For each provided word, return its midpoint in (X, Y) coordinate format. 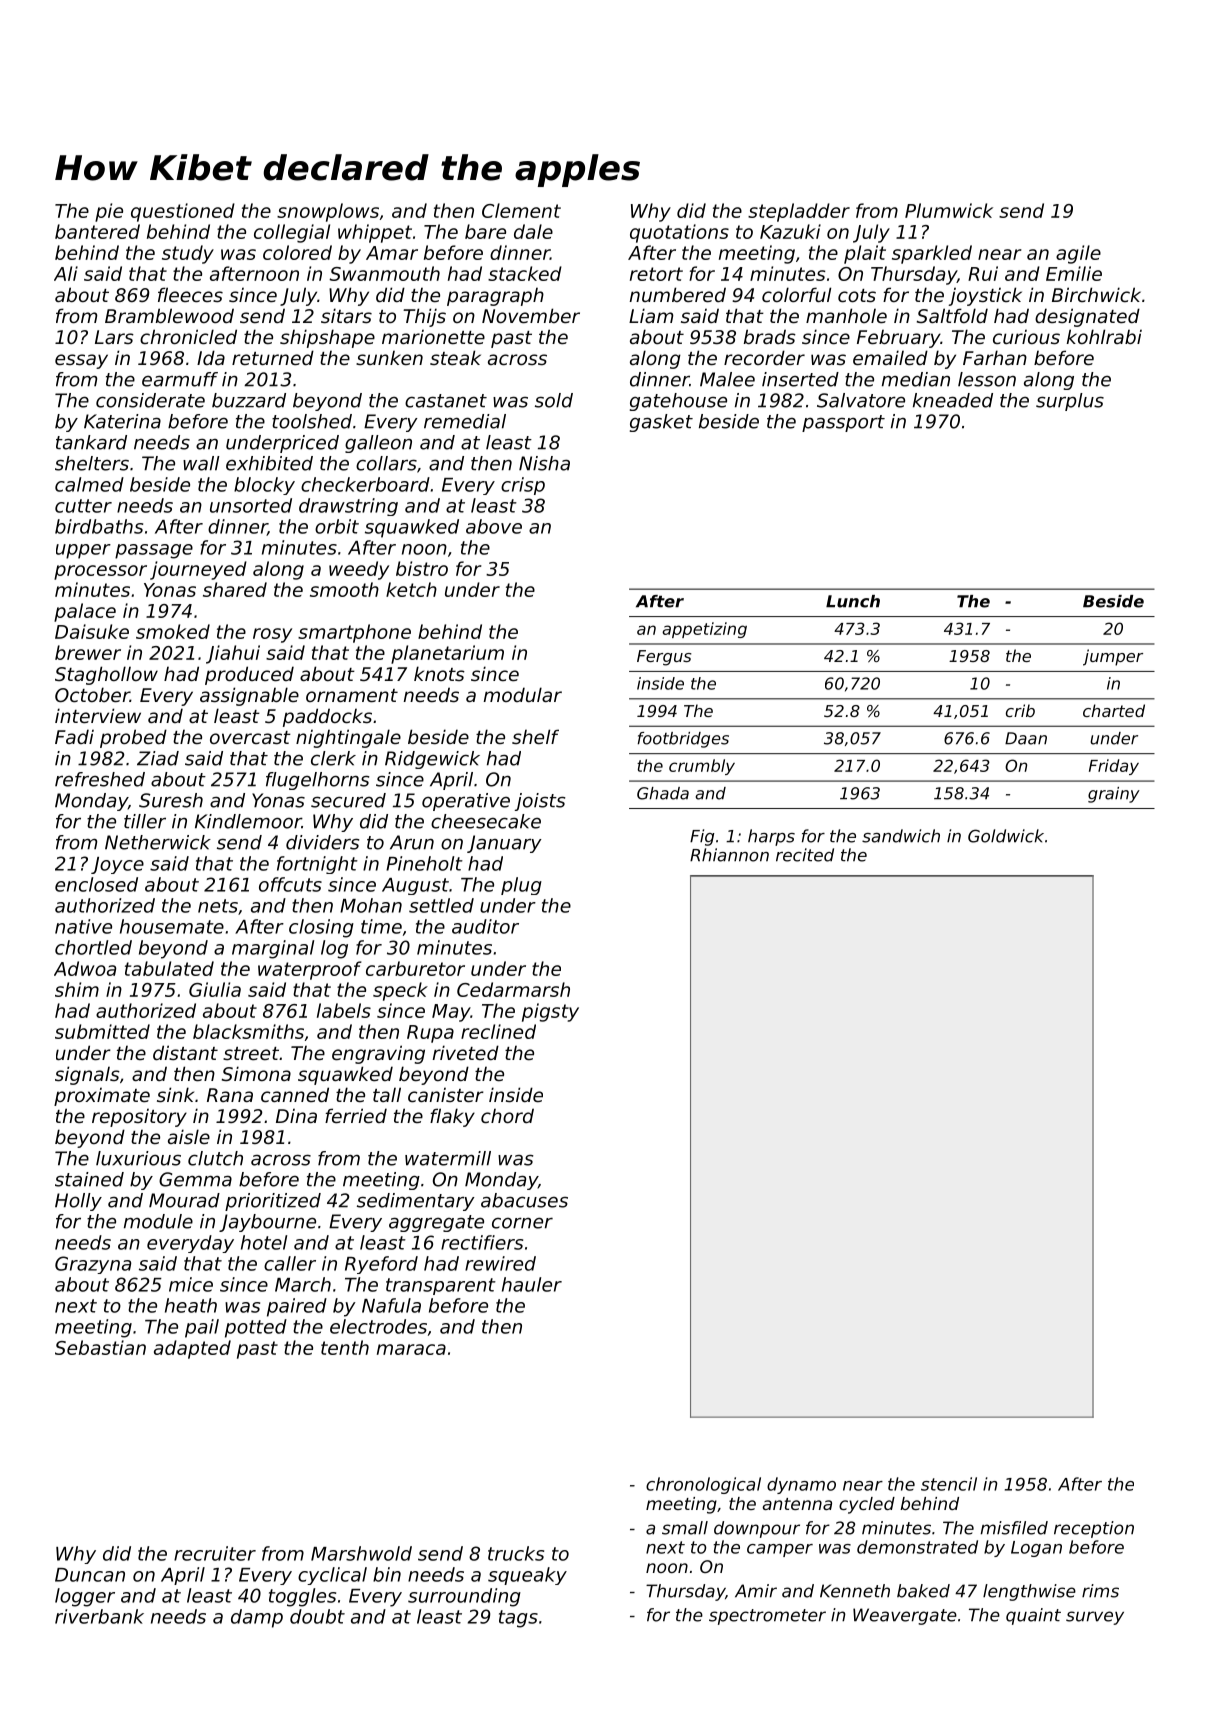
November (531, 315)
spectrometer (767, 1617)
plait (865, 254)
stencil (949, 1484)
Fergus (664, 658)
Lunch (853, 601)
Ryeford (381, 1265)
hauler (532, 1284)
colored (297, 252)
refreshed (100, 779)
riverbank (99, 1616)
